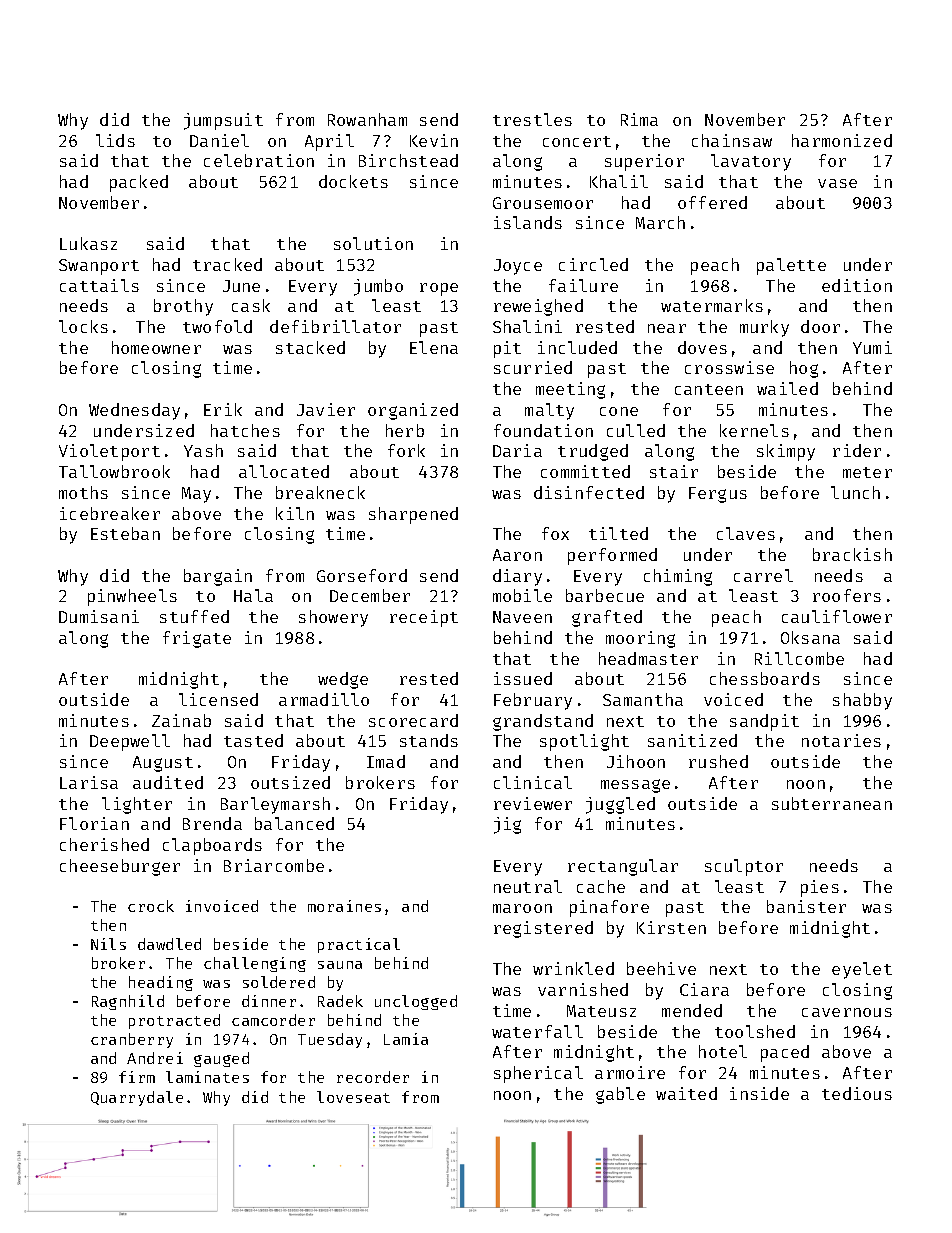 This screenshot has width=952, height=1233. I want to click on rider, so click(857, 450).
